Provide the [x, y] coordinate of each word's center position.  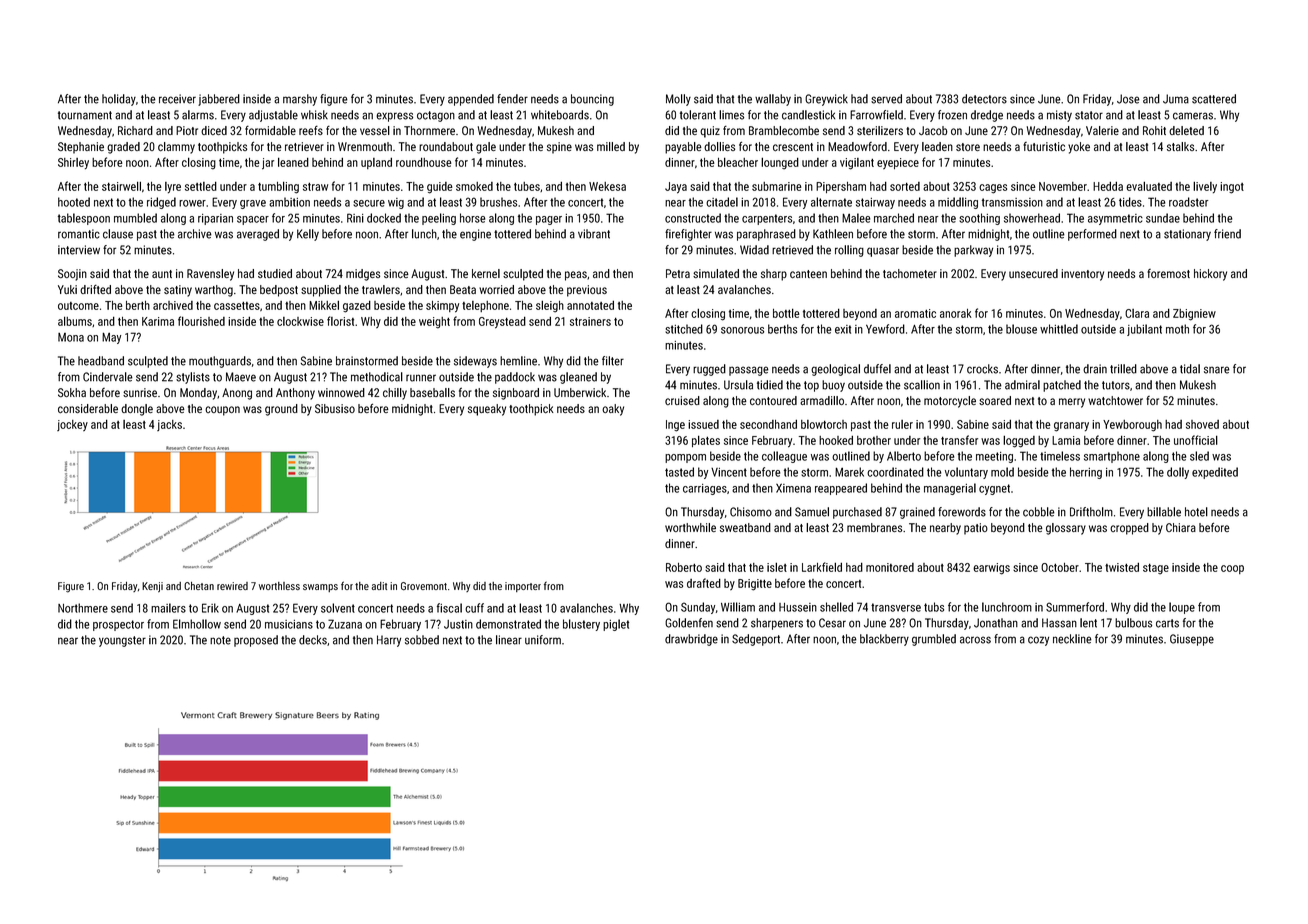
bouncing [592, 100]
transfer [959, 440]
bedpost [279, 291]
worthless [279, 586]
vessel [375, 130]
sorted [905, 186]
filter [613, 361]
